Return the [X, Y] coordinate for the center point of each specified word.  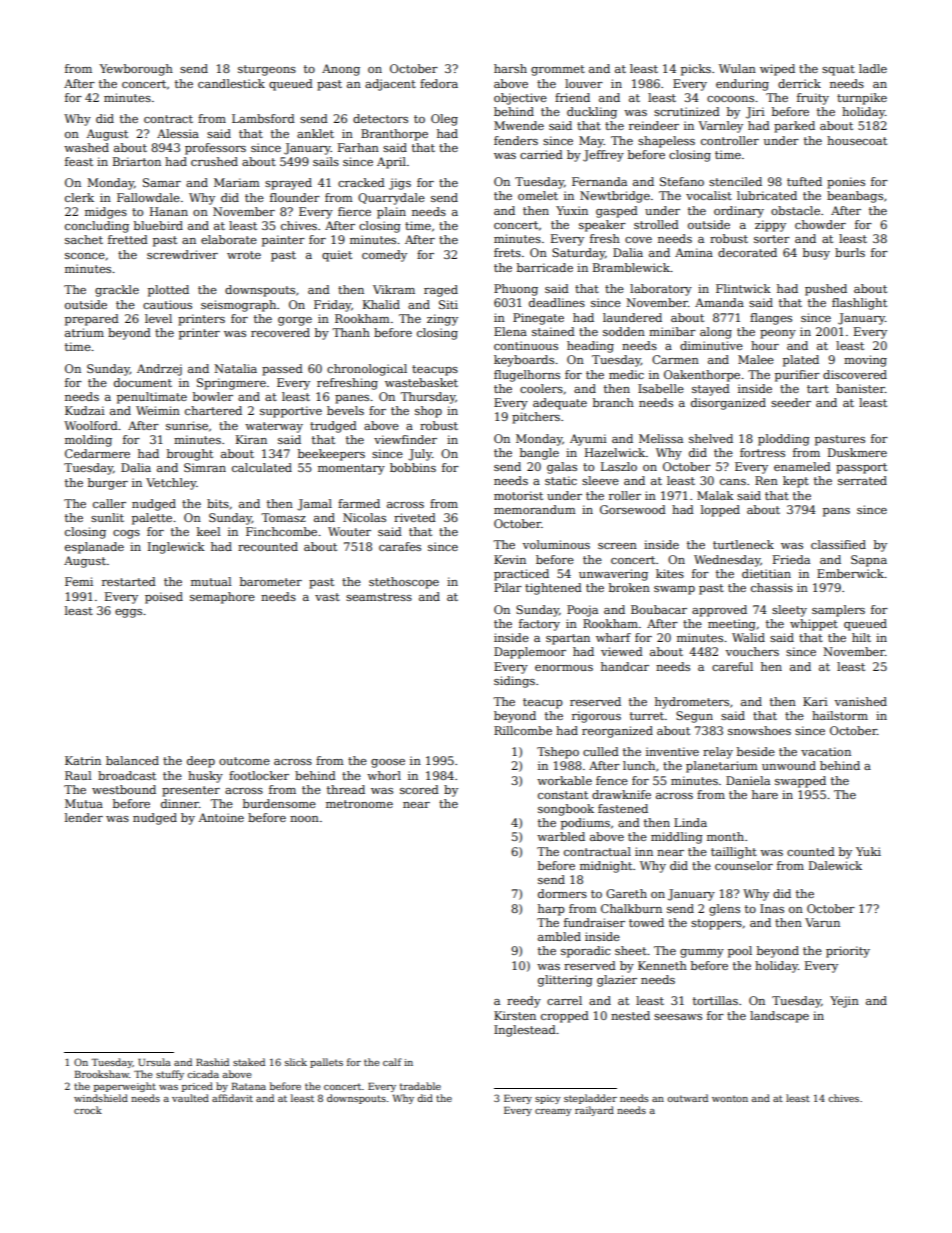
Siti [448, 304]
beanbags [855, 197]
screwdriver [182, 254]
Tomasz [283, 517]
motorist [518, 495]
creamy [553, 1112]
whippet [814, 625]
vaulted [190, 1098]
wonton [730, 1098]
